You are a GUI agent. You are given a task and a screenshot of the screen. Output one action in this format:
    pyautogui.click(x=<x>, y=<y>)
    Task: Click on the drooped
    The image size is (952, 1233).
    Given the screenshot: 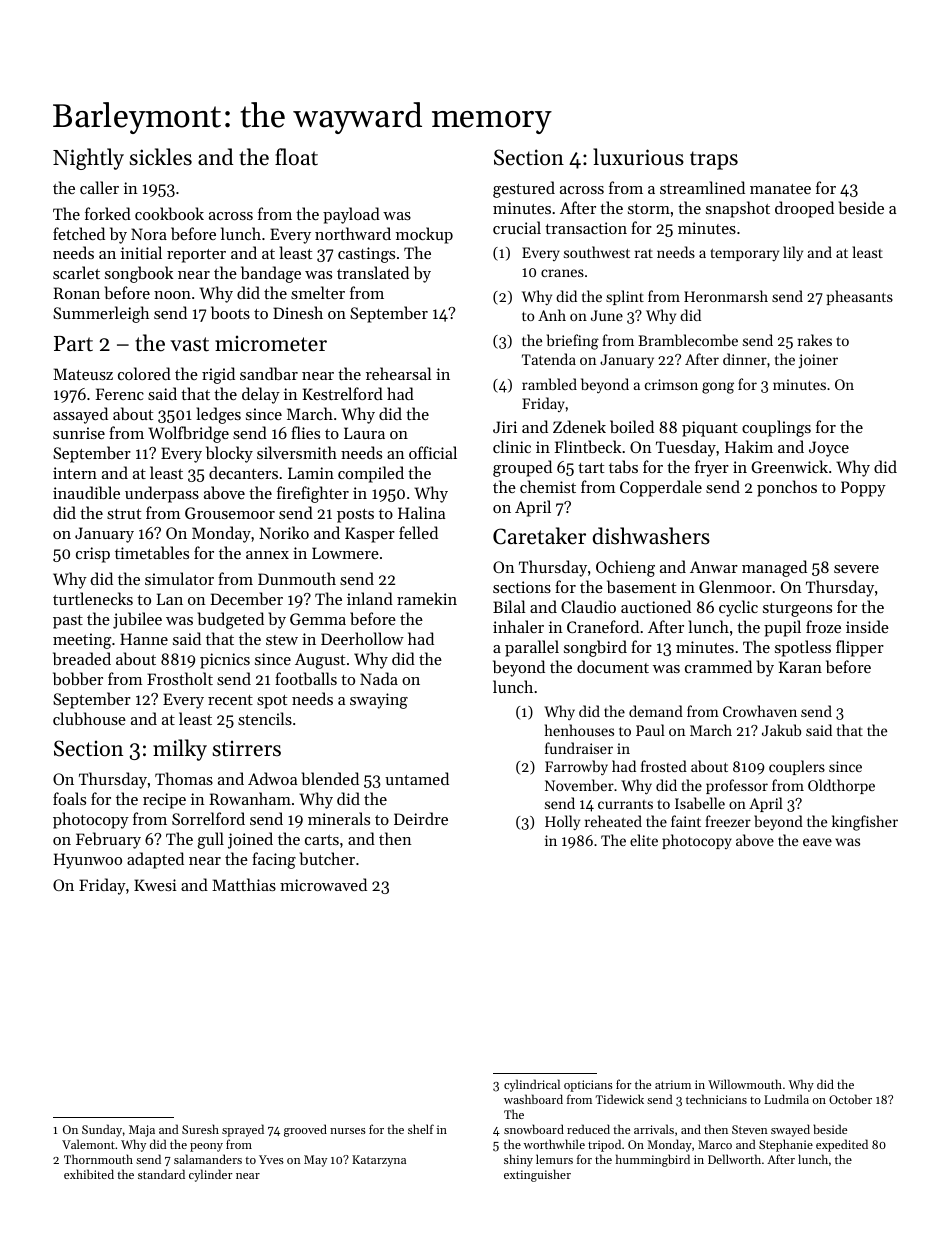 What is the action you would take?
    pyautogui.click(x=804, y=209)
